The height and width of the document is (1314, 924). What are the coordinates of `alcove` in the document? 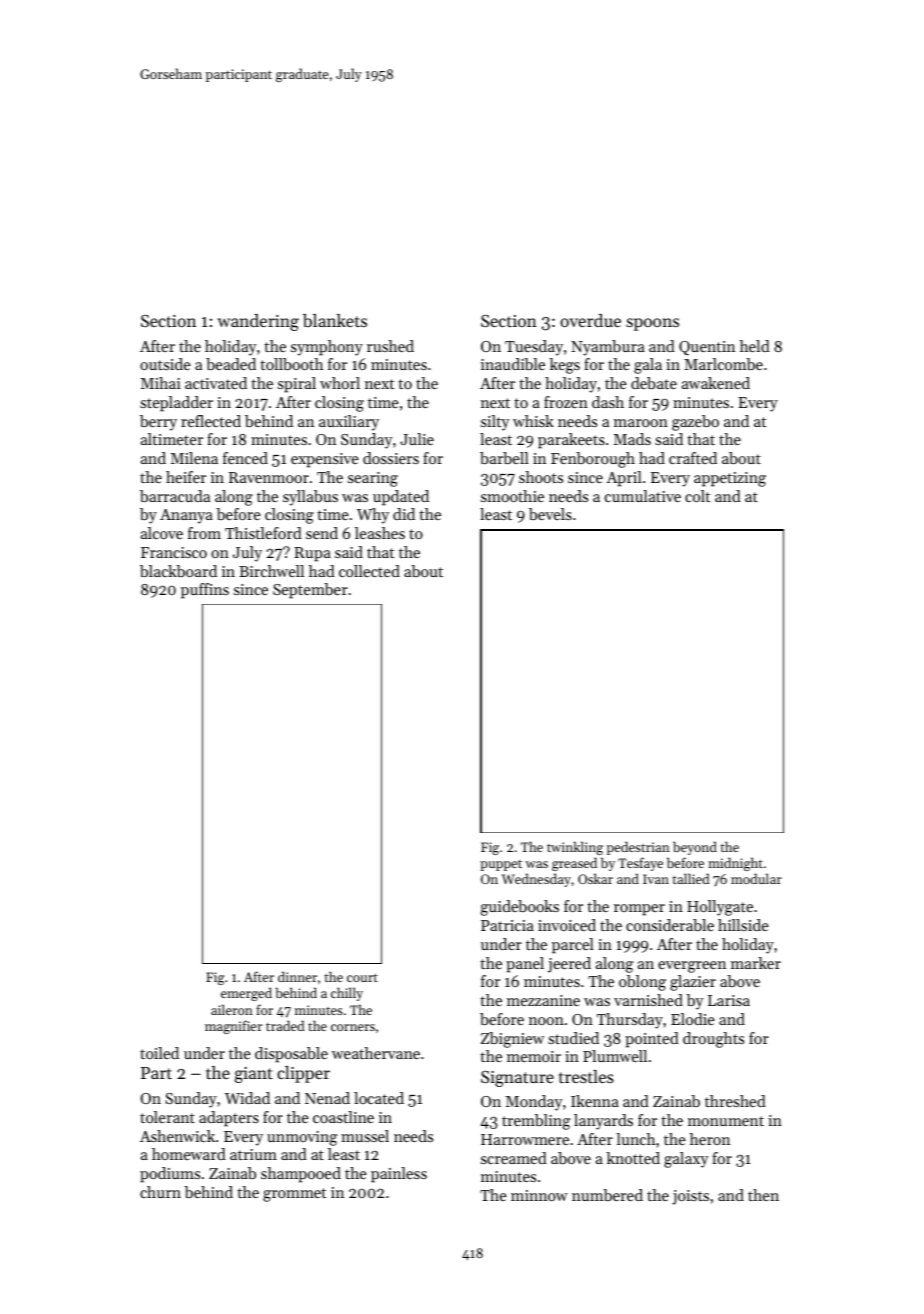 It's located at (162, 533).
